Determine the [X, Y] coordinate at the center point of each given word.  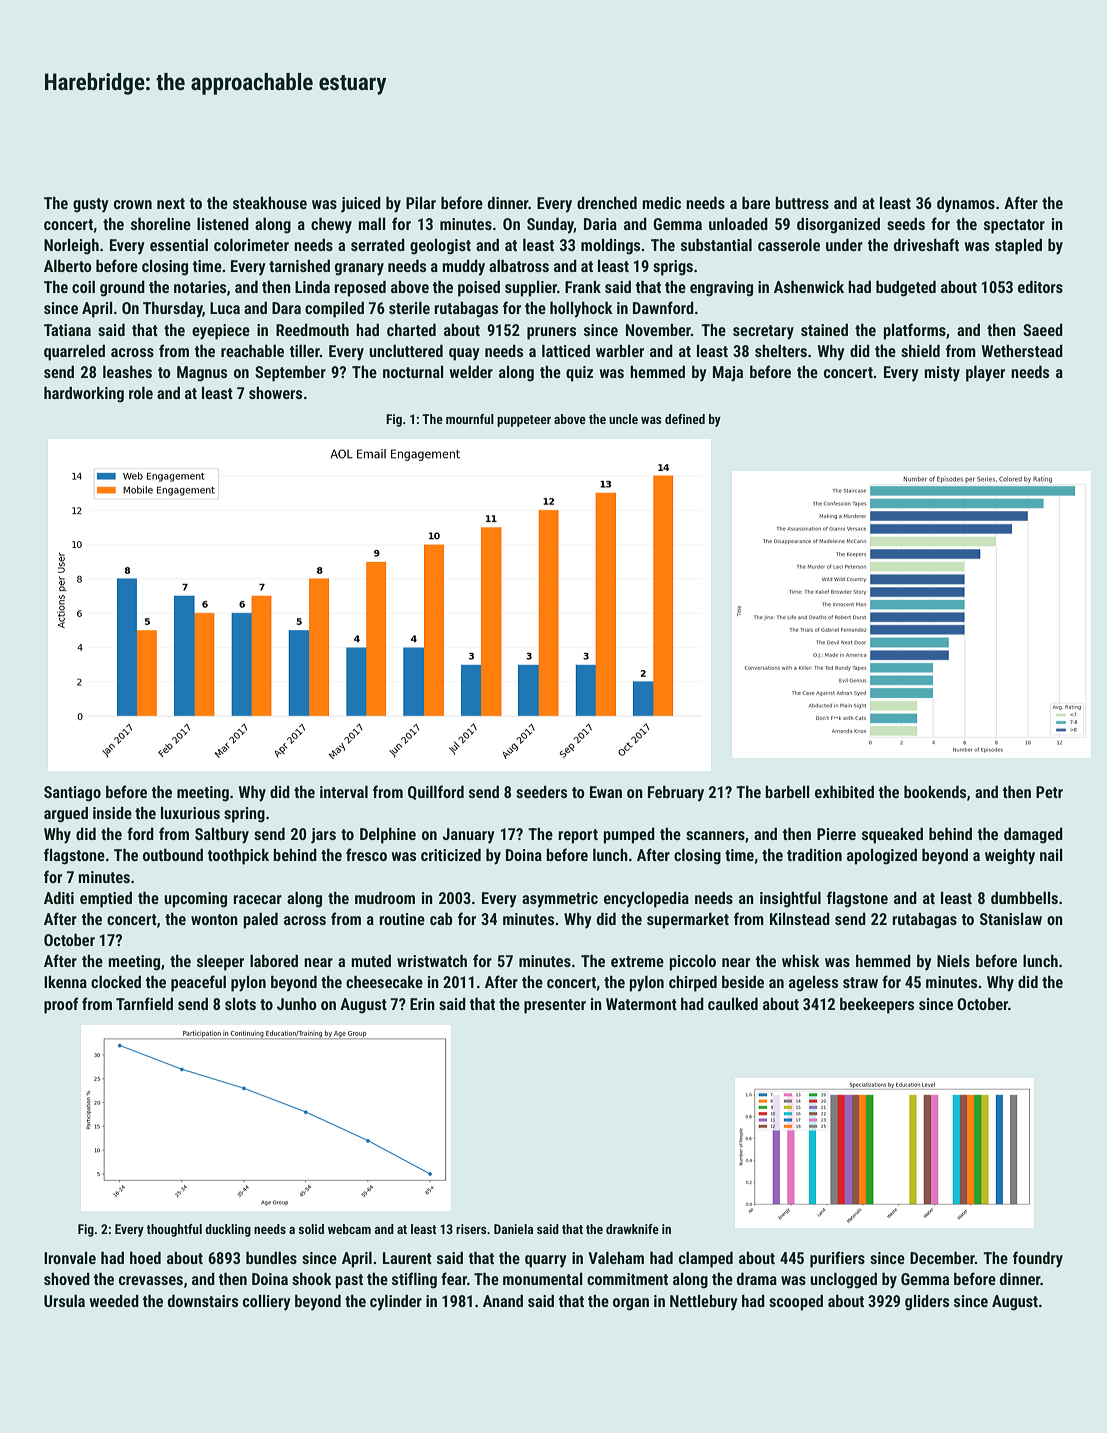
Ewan [606, 792]
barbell [787, 791]
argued [66, 814]
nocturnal [413, 372]
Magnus [202, 374]
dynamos [966, 204]
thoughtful [174, 1230]
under [844, 244]
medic [661, 202]
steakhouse [270, 203]
